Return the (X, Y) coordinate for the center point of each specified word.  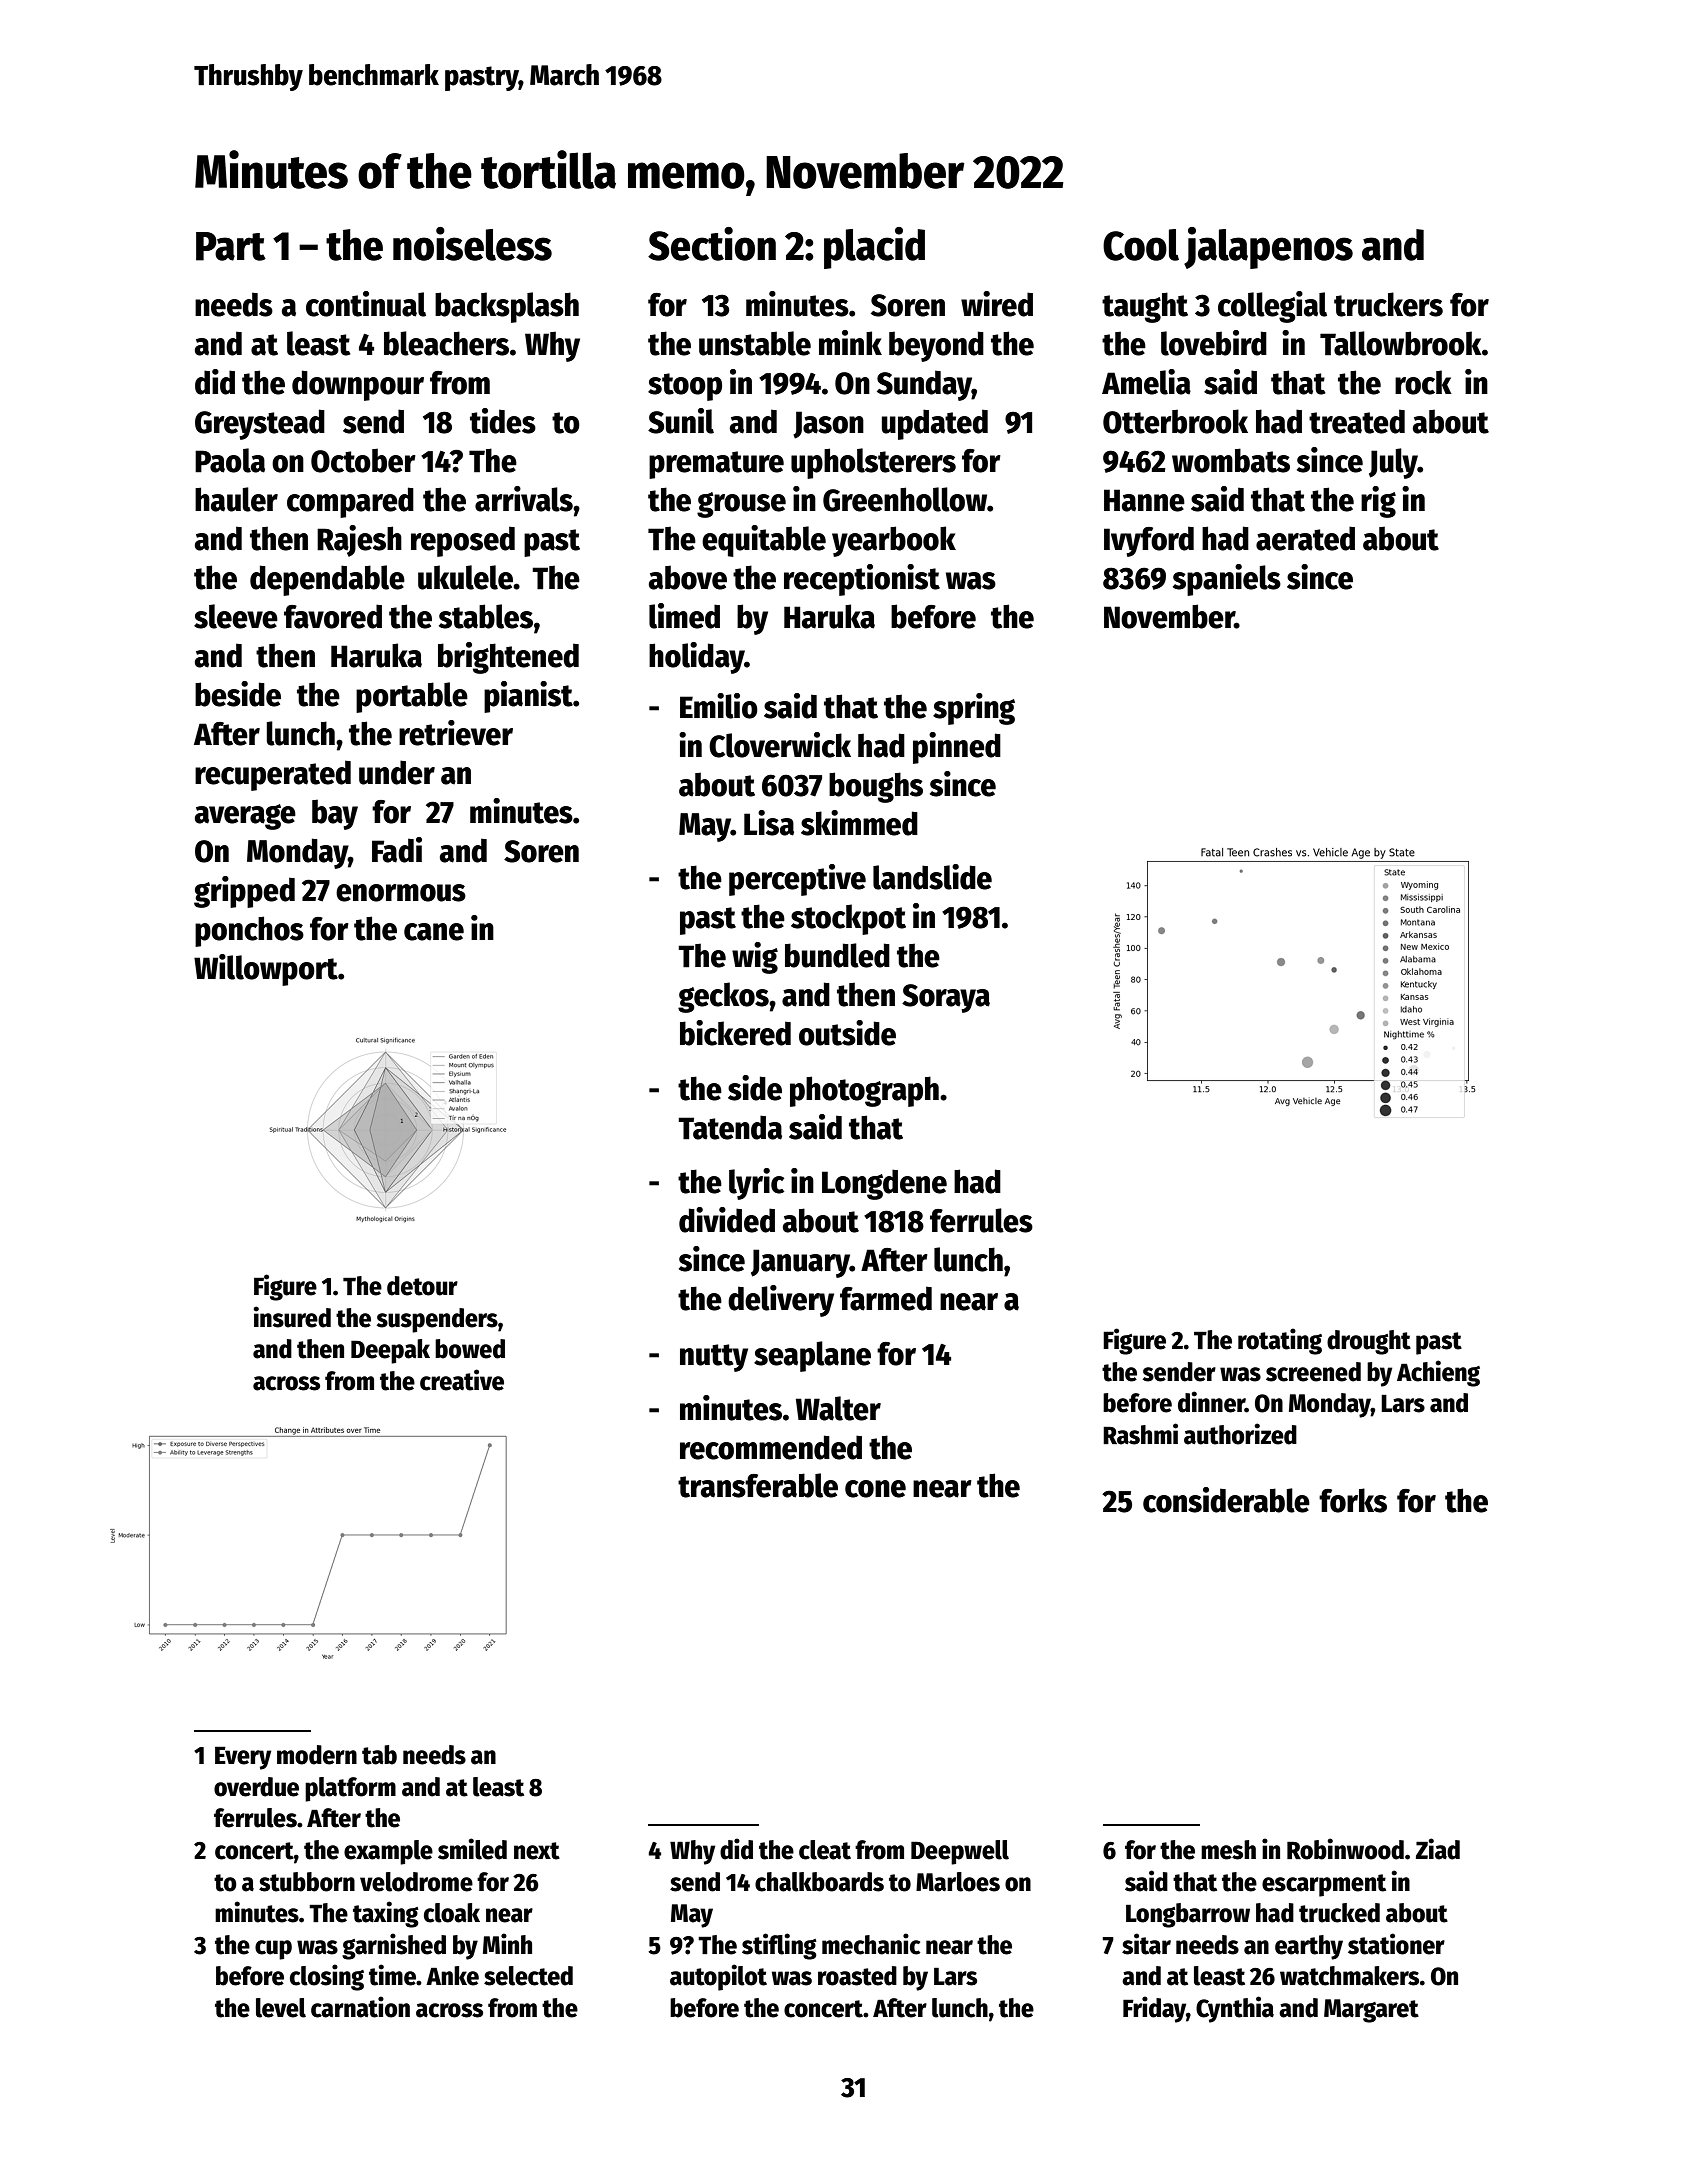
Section (712, 244)
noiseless (472, 244)
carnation (360, 2007)
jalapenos (1268, 248)
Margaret (1371, 2011)
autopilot (718, 1977)
